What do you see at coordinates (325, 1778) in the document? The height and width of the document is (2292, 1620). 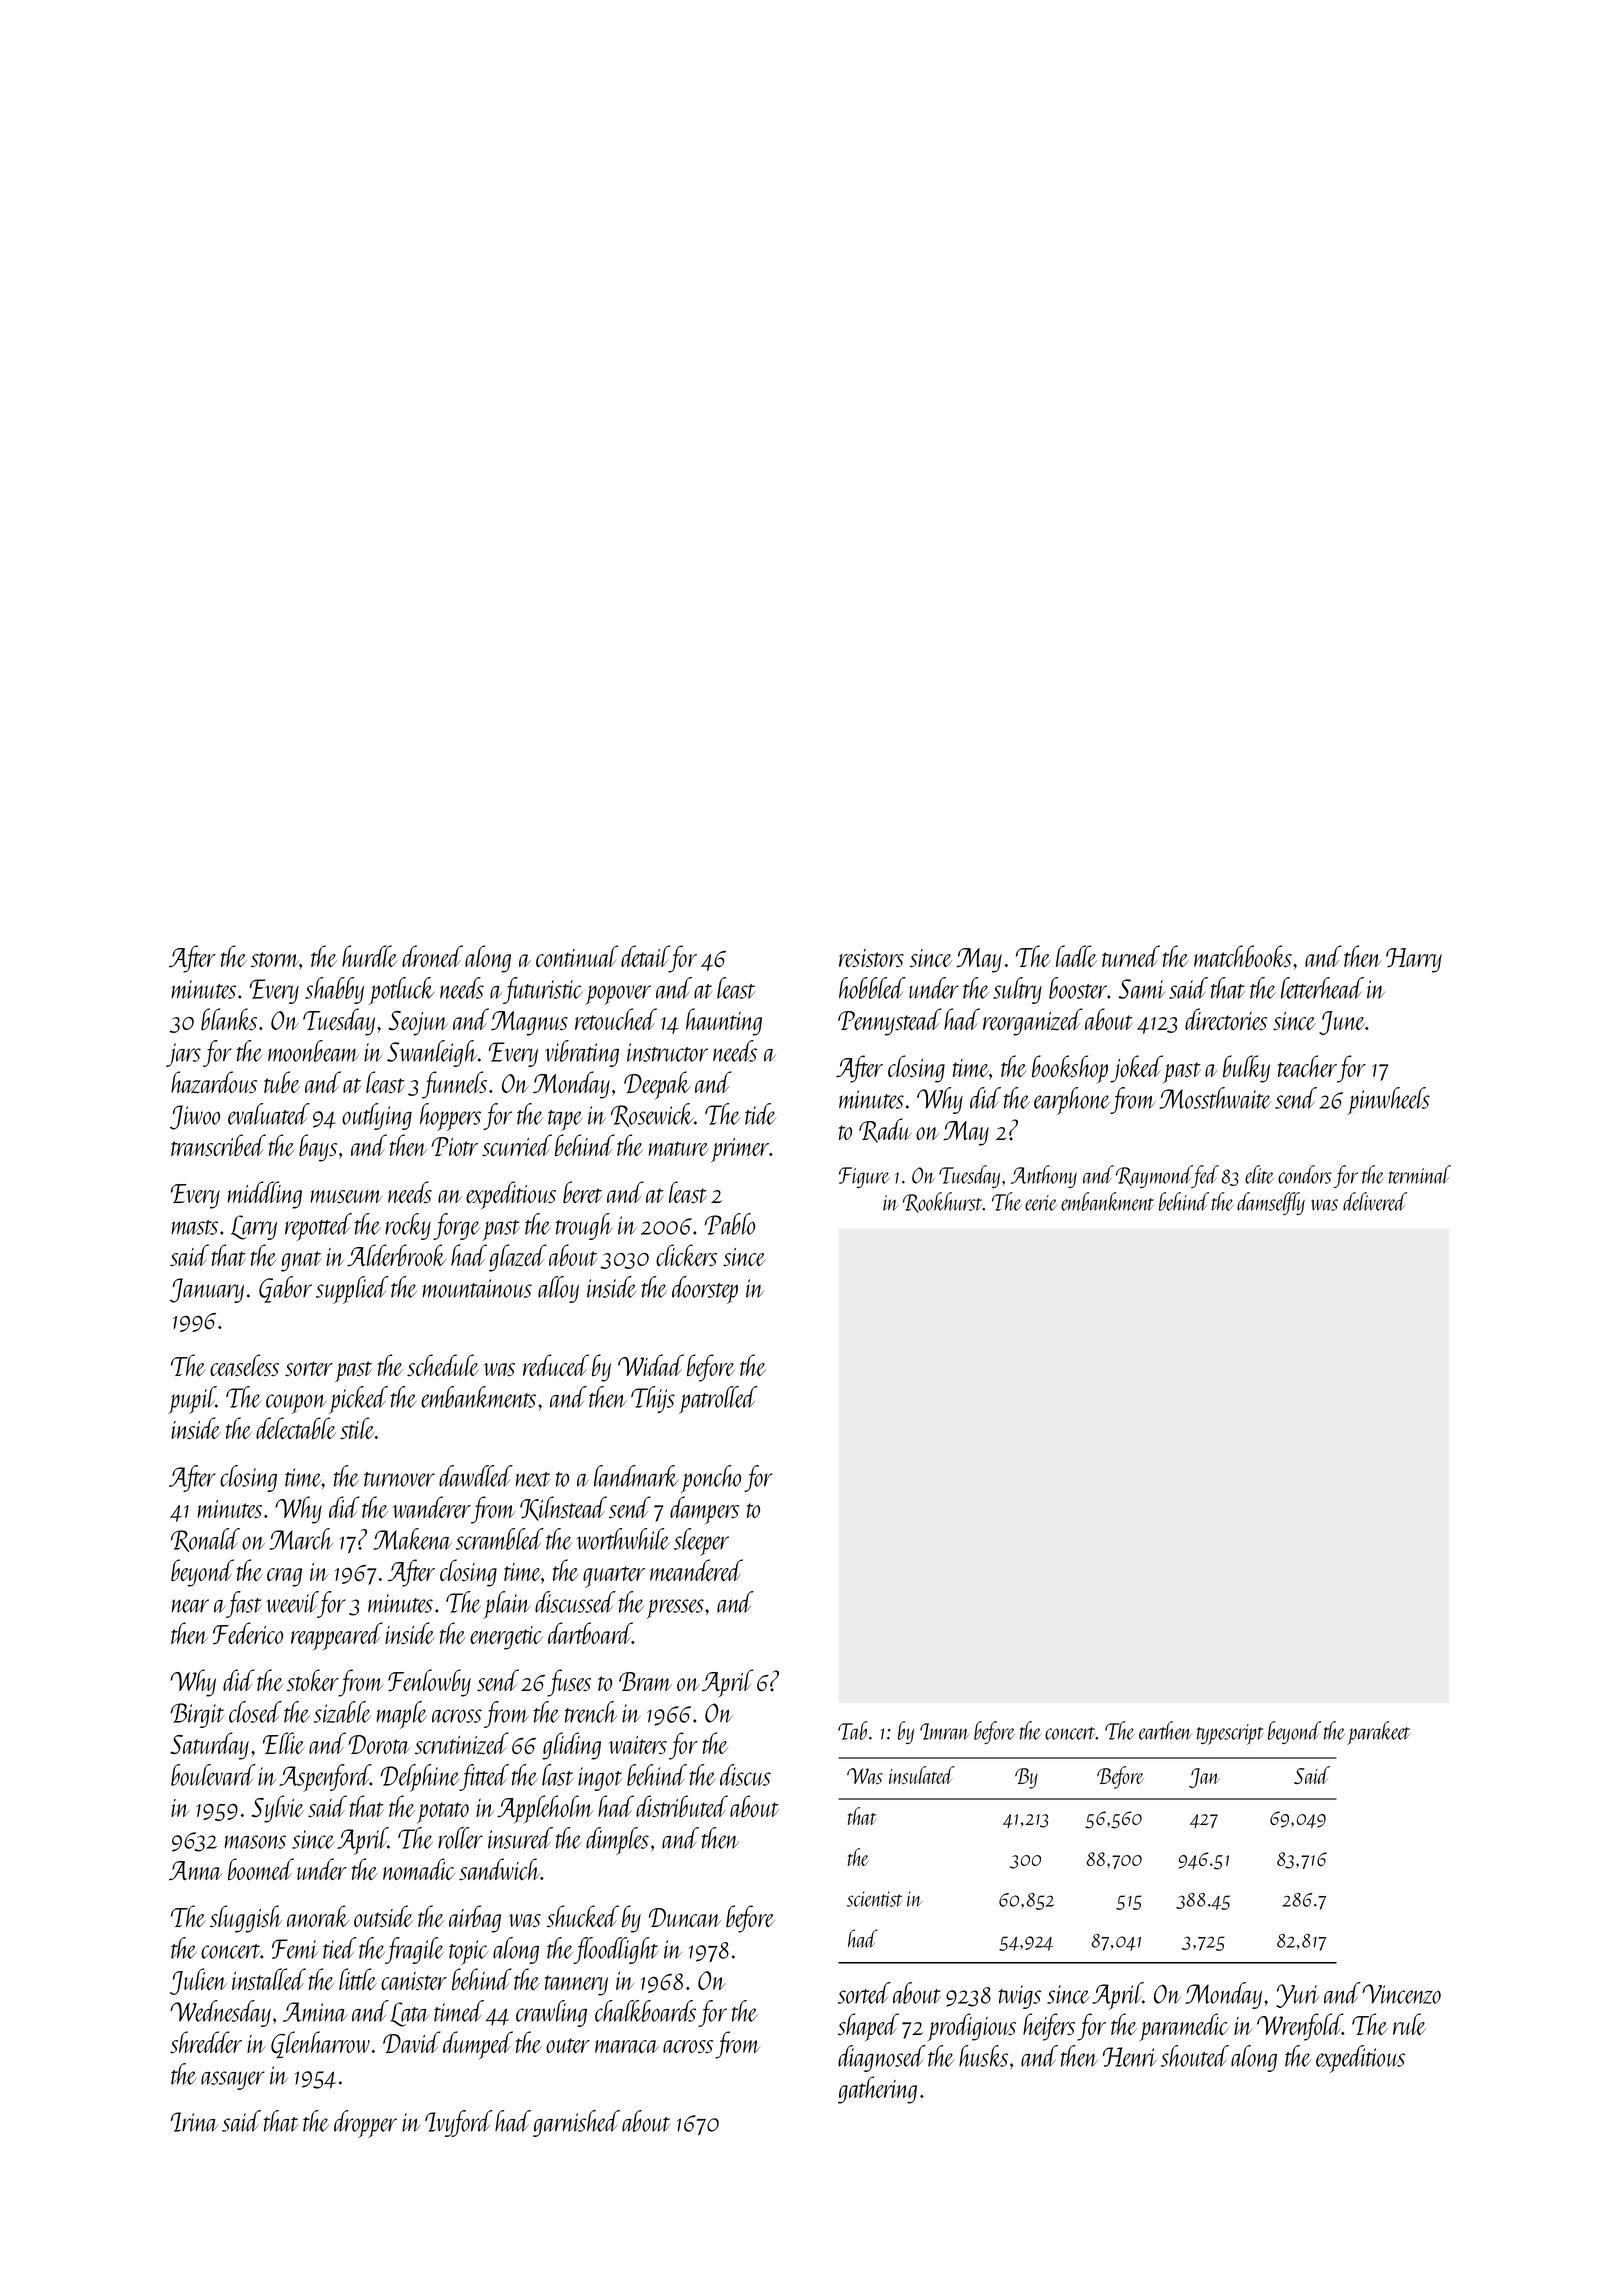 I see `Aspenford` at bounding box center [325, 1778].
